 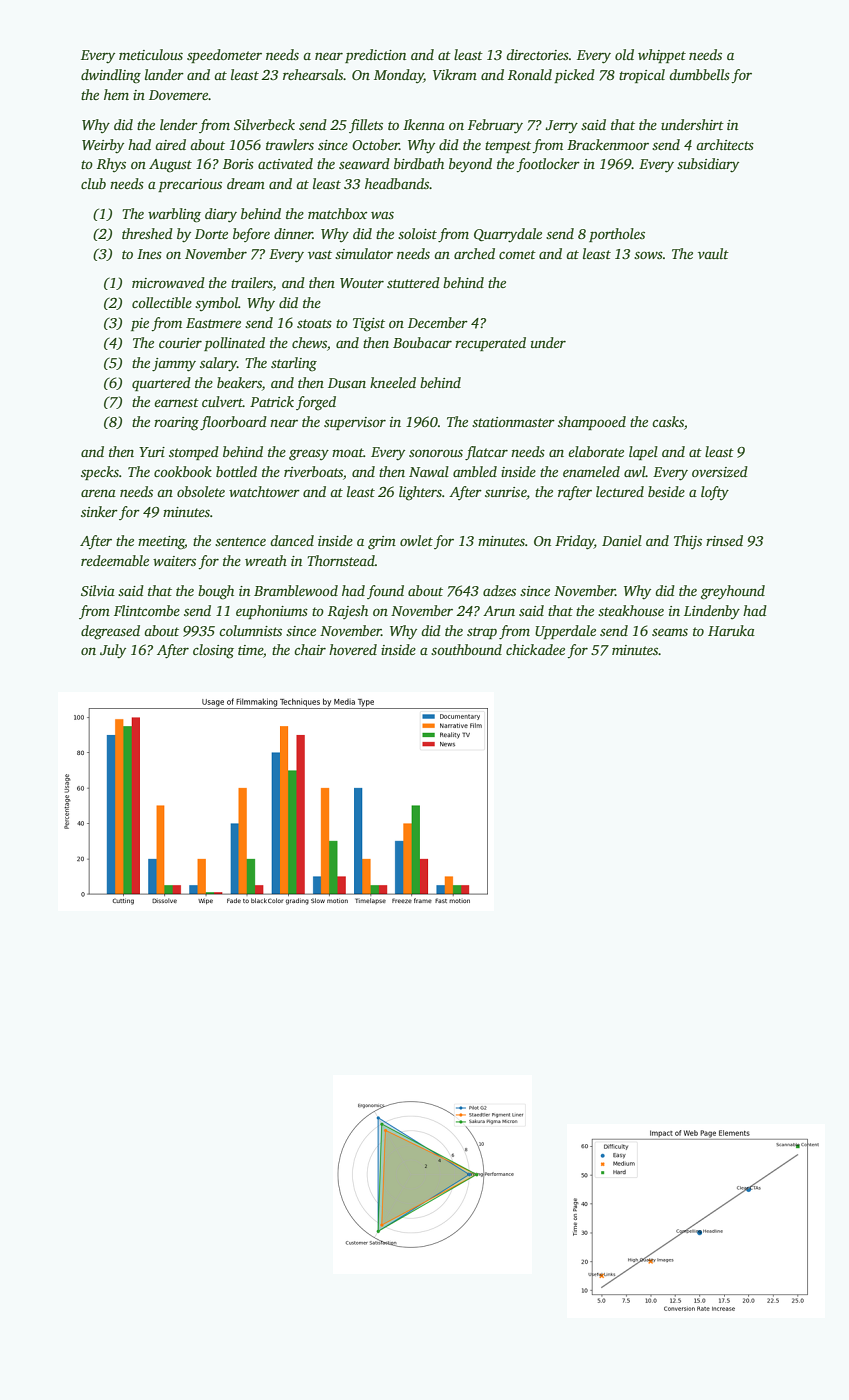 I want to click on Vikram, so click(x=455, y=74).
